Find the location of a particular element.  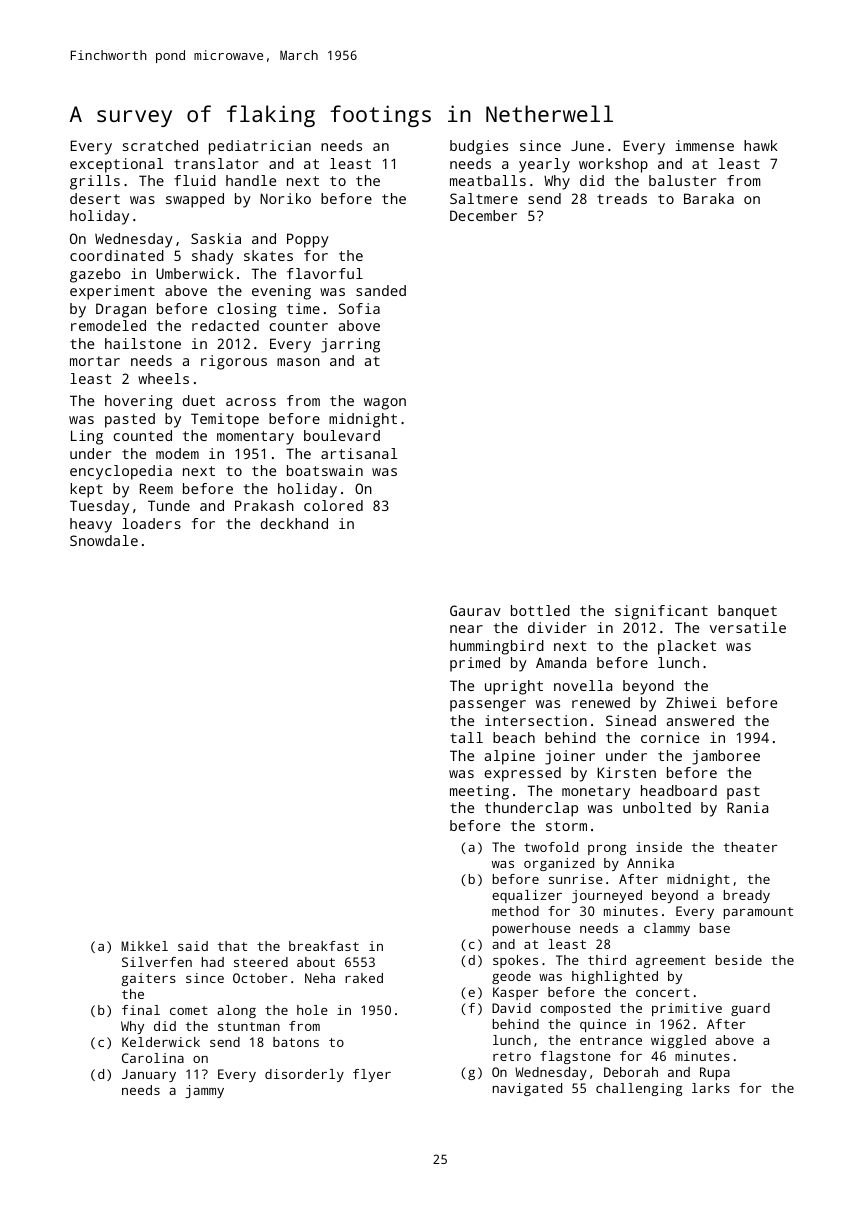

significant is located at coordinates (661, 612).
